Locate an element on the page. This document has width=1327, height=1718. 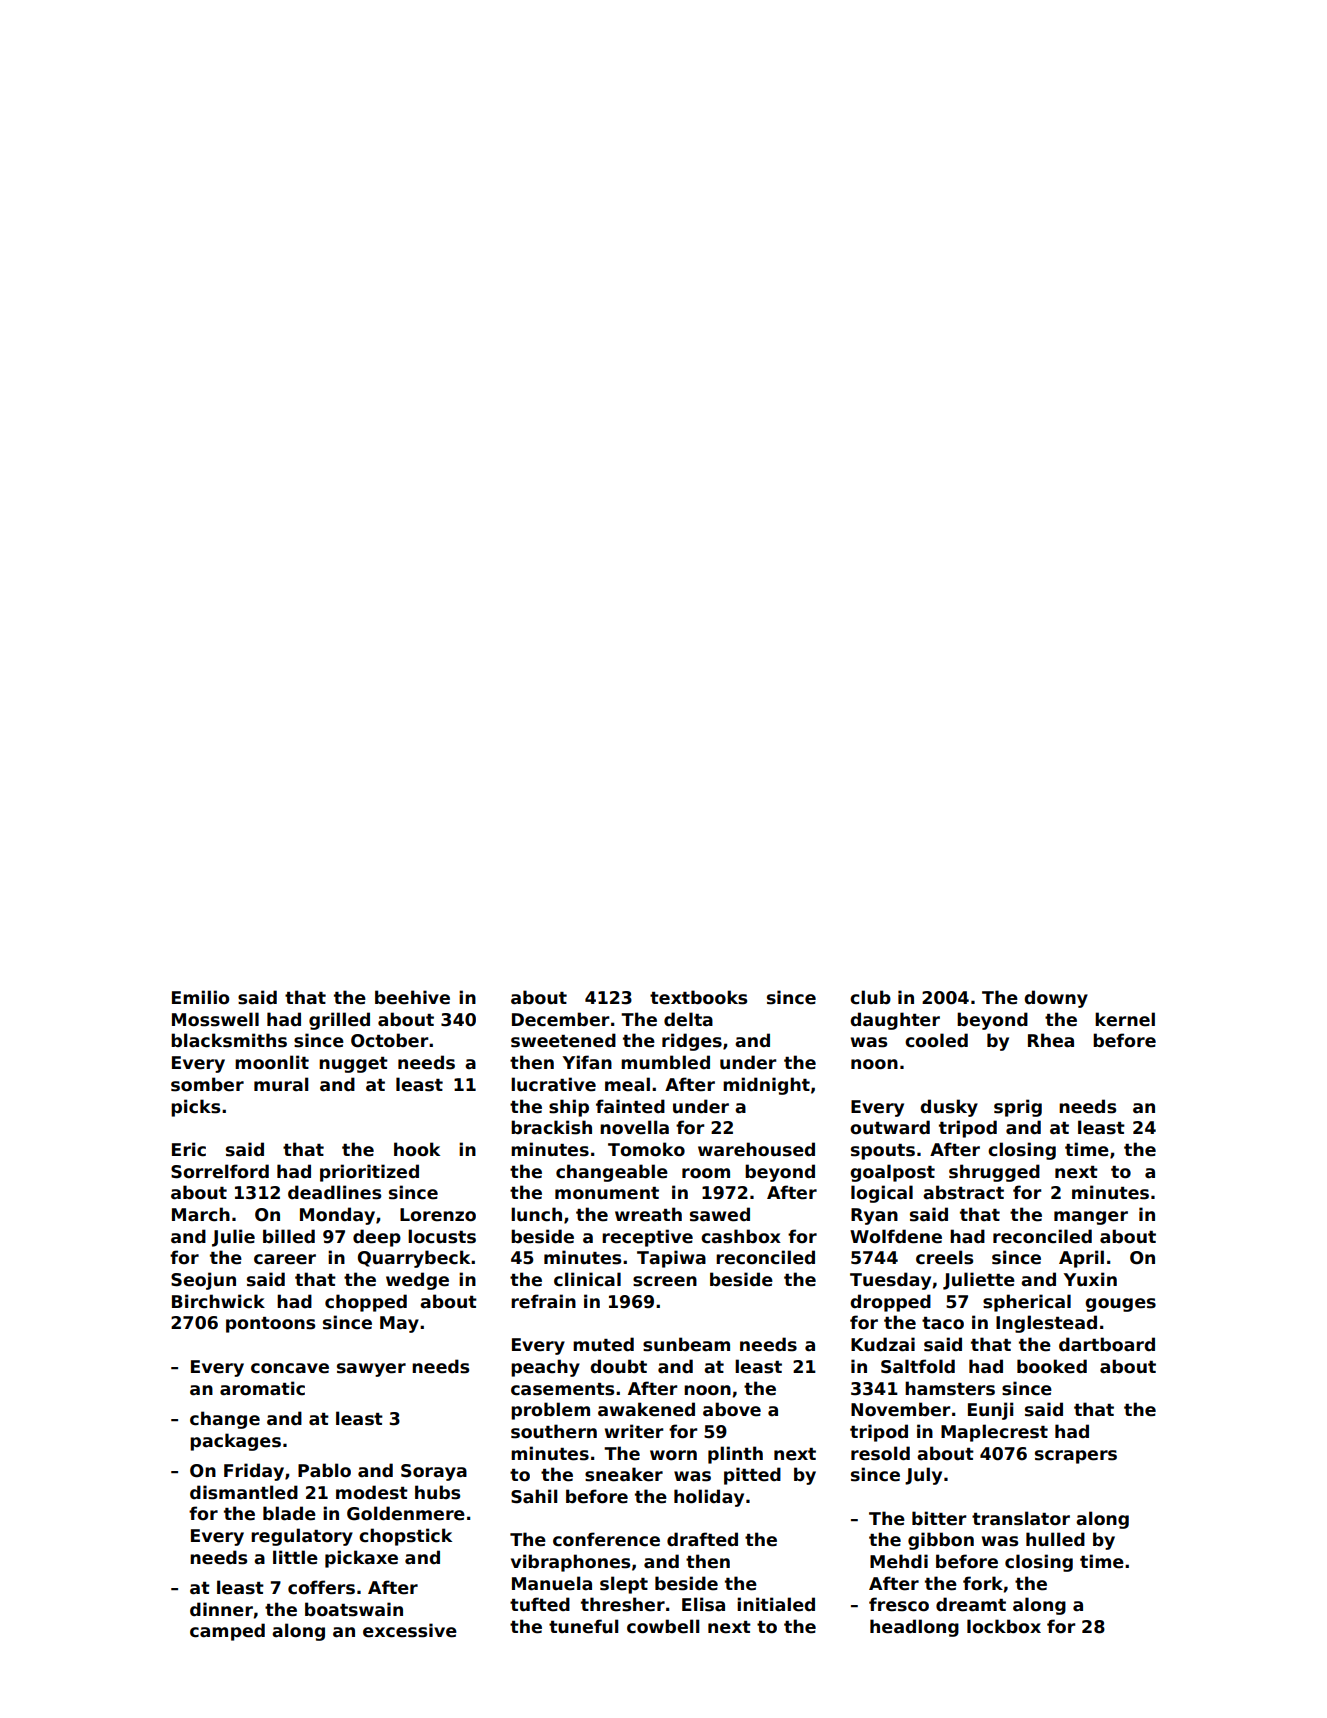
club is located at coordinates (870, 997).
